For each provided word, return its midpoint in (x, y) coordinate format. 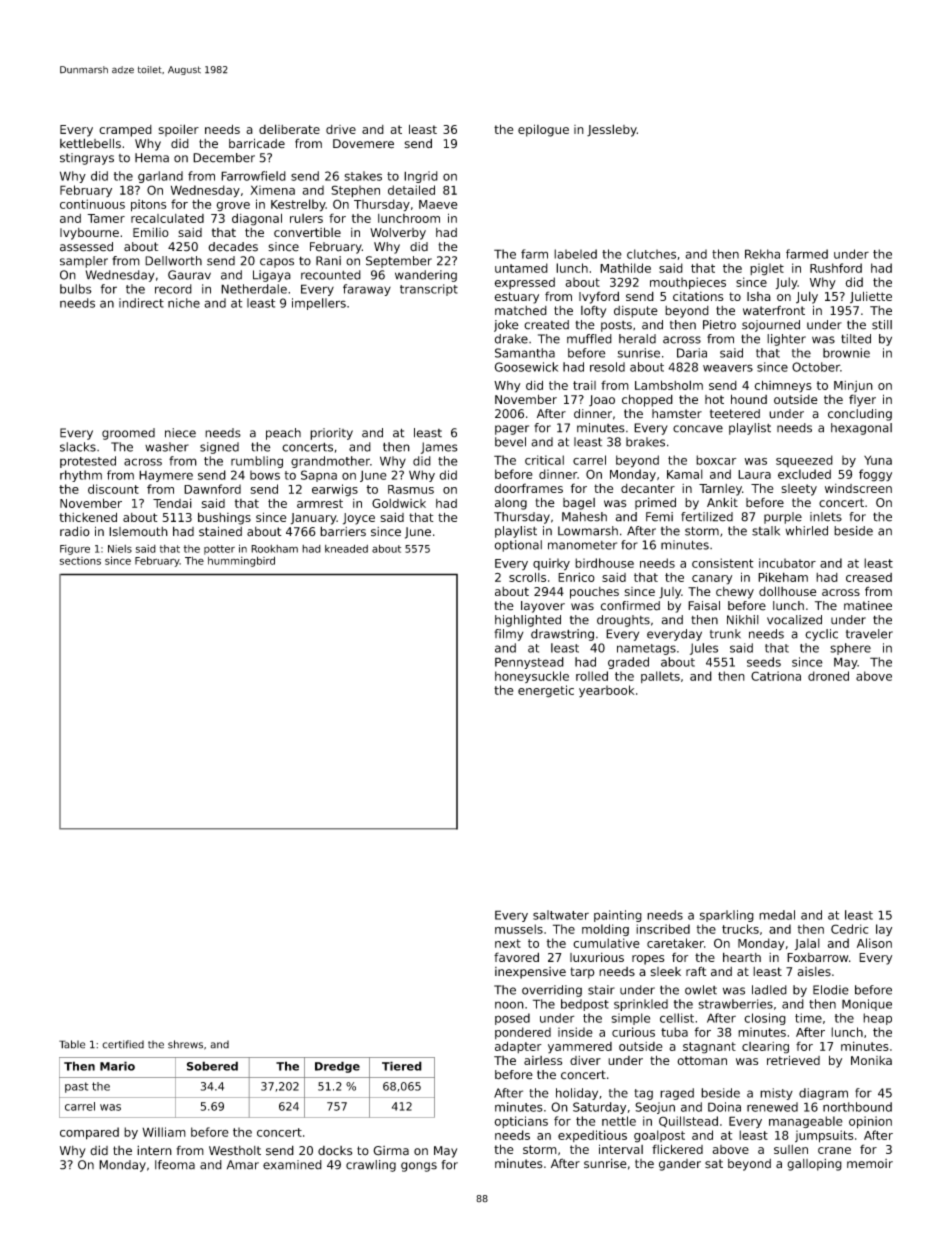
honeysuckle (532, 677)
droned (828, 676)
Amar (243, 1165)
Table (72, 1044)
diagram (823, 1094)
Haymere (166, 476)
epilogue (543, 130)
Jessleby (612, 130)
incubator (787, 563)
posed (512, 1019)
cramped (125, 131)
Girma (391, 1151)
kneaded (346, 548)
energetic (546, 691)
